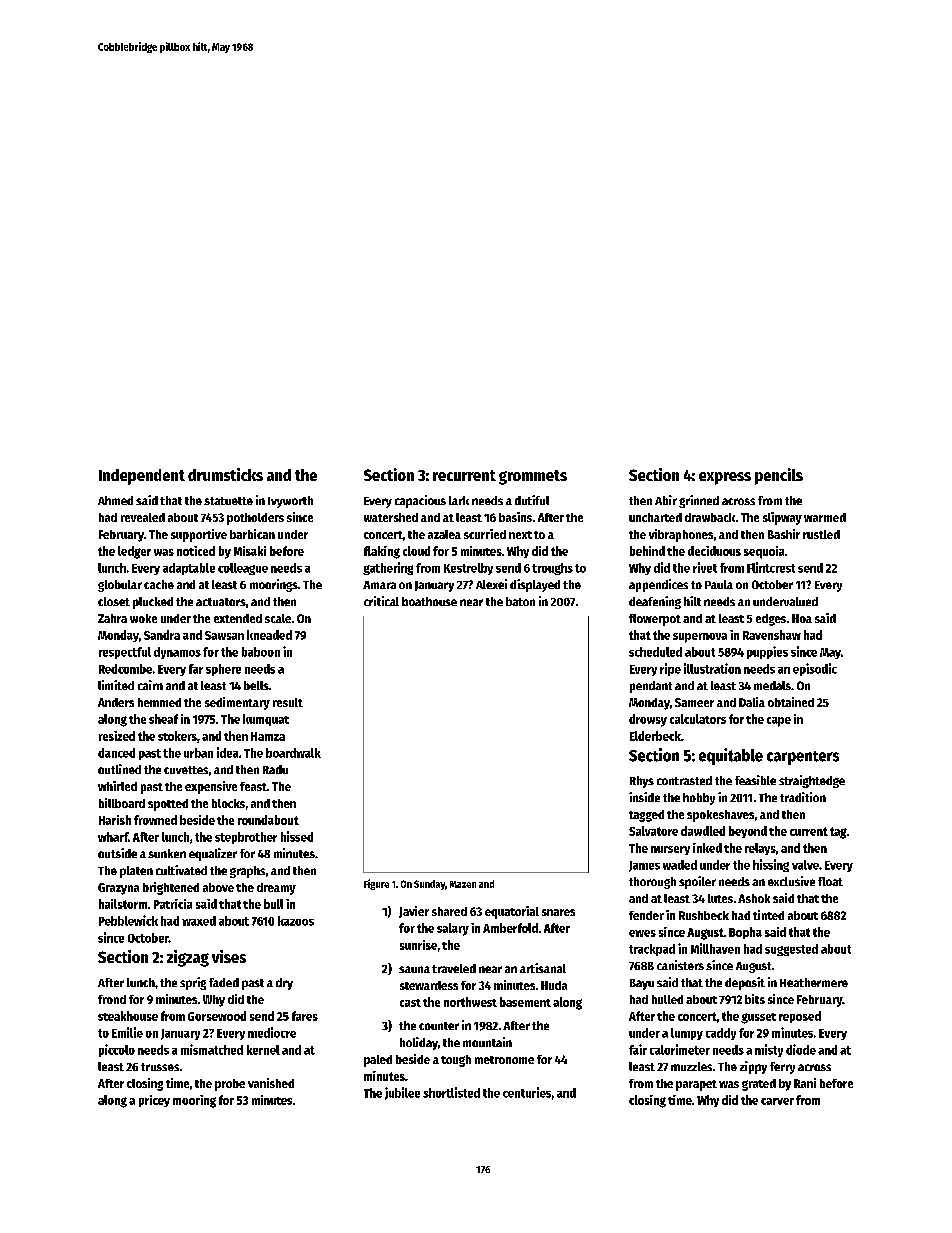 This page has width=952, height=1233. I want to click on rustled, so click(821, 534).
